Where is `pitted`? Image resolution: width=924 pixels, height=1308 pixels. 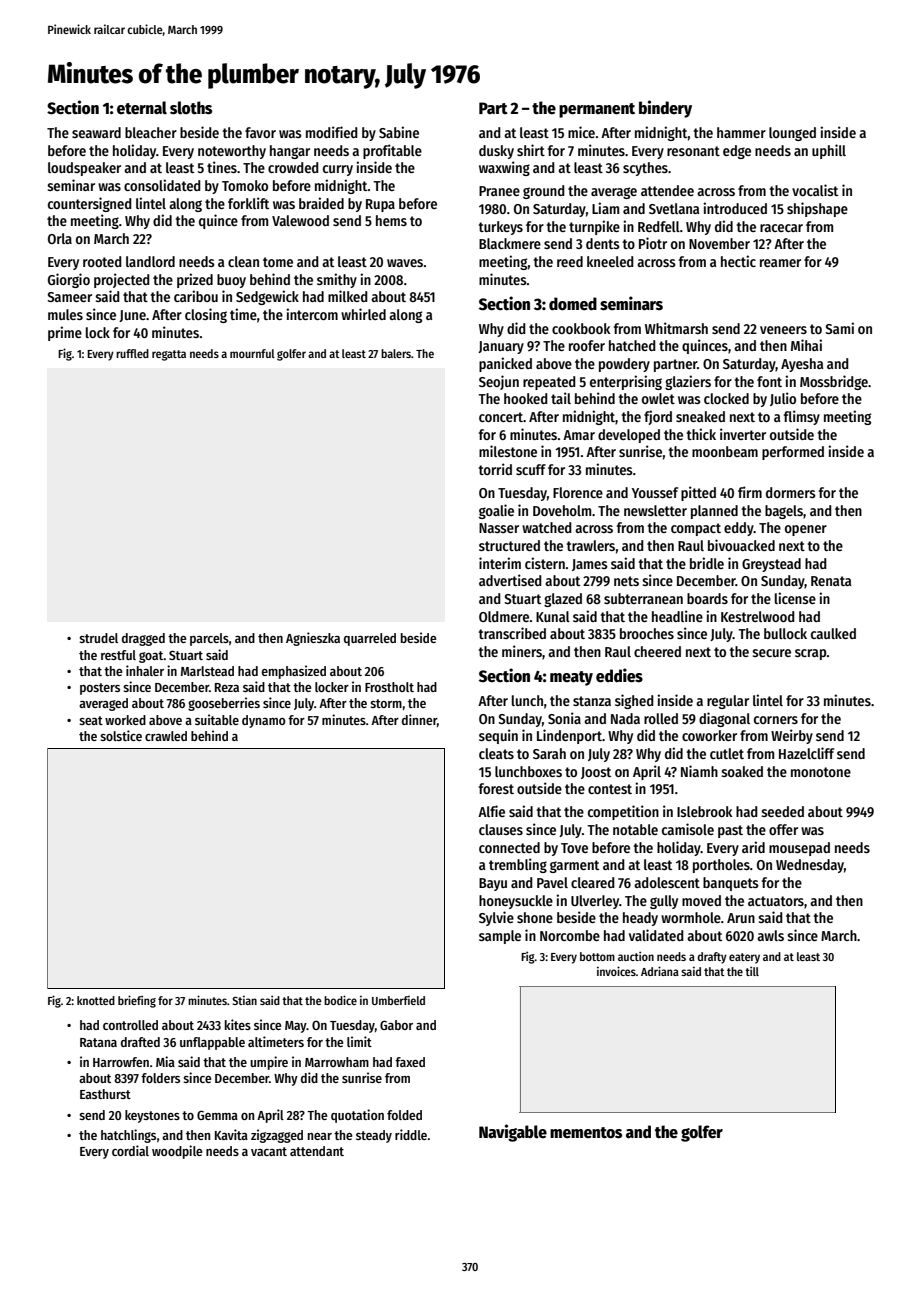
pitted is located at coordinates (698, 493).
